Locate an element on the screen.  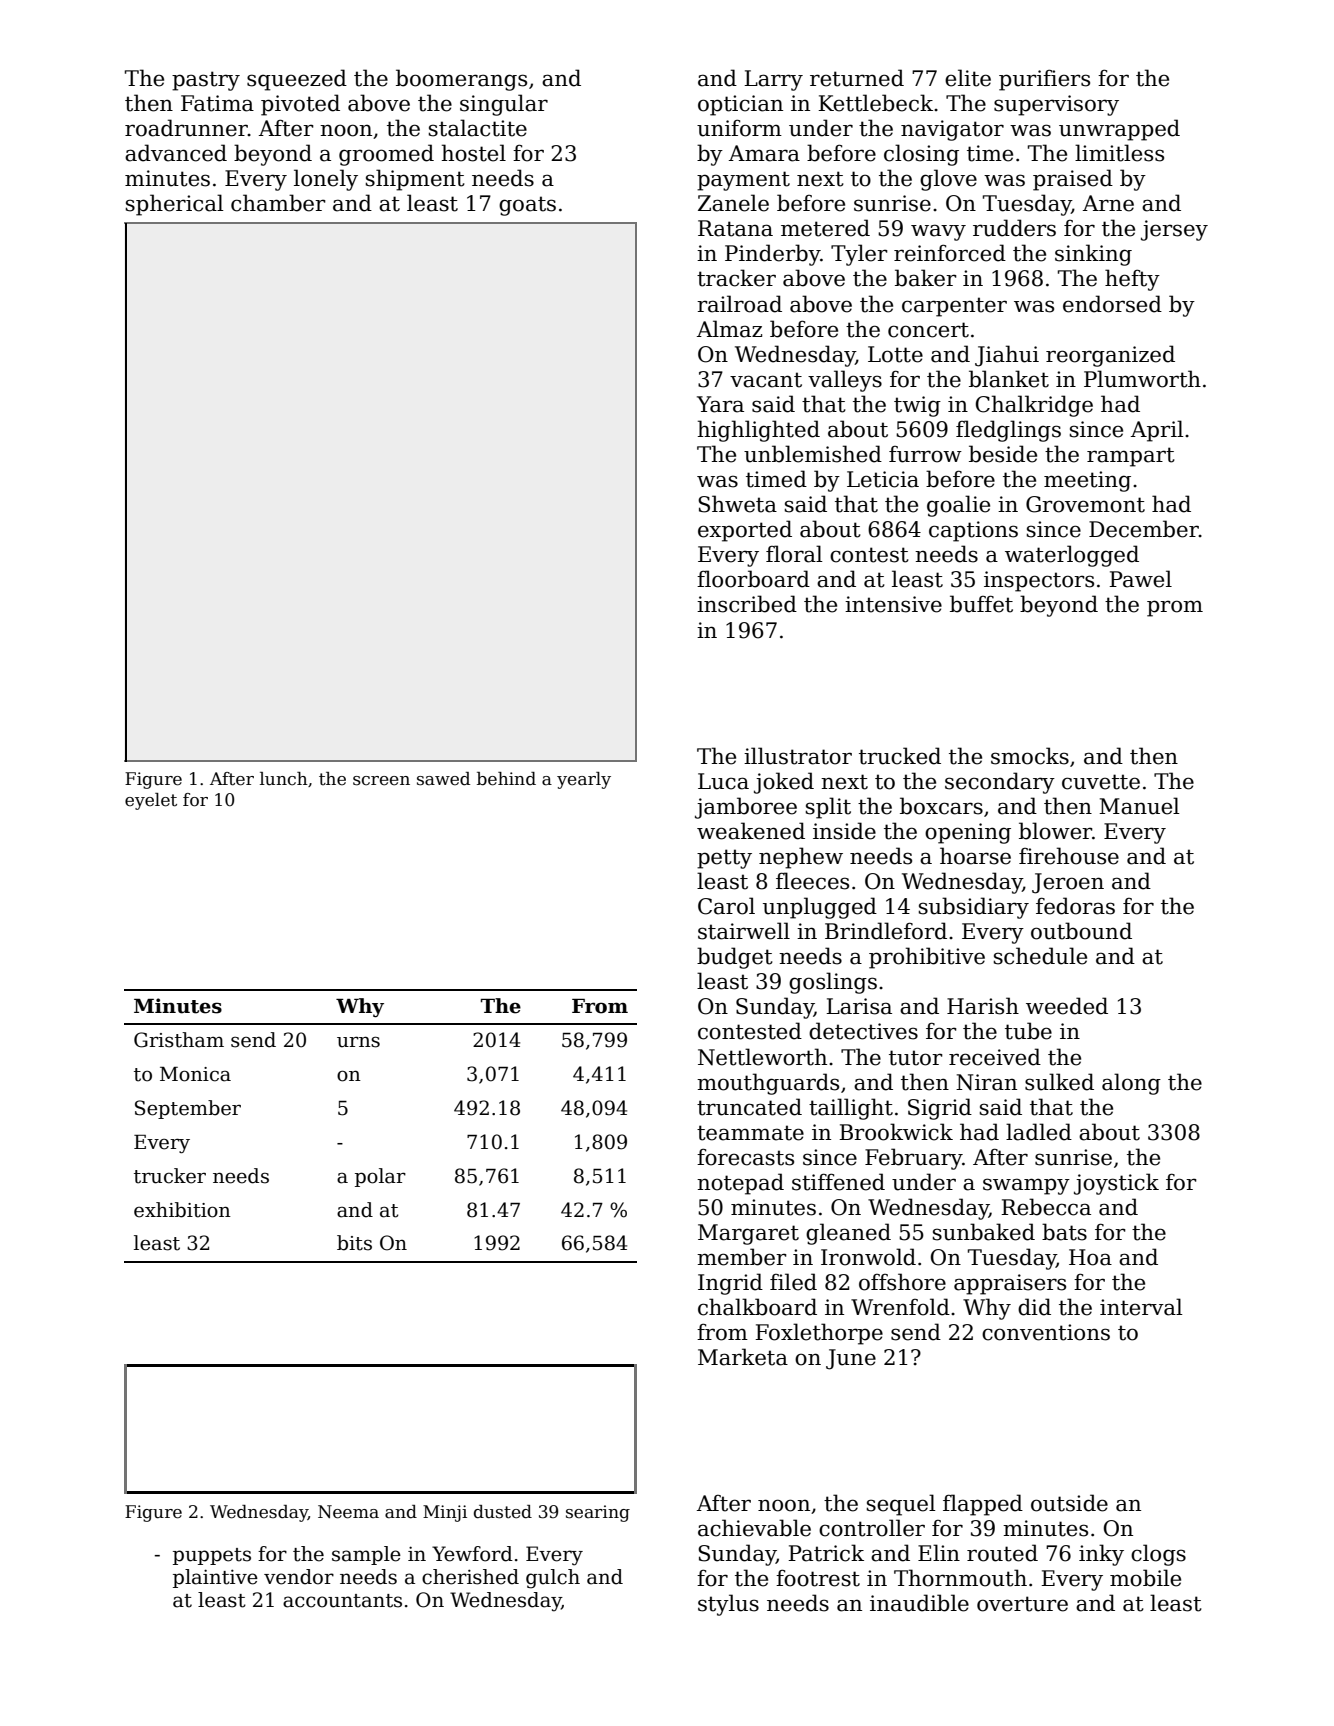
chamber is located at coordinates (278, 203).
